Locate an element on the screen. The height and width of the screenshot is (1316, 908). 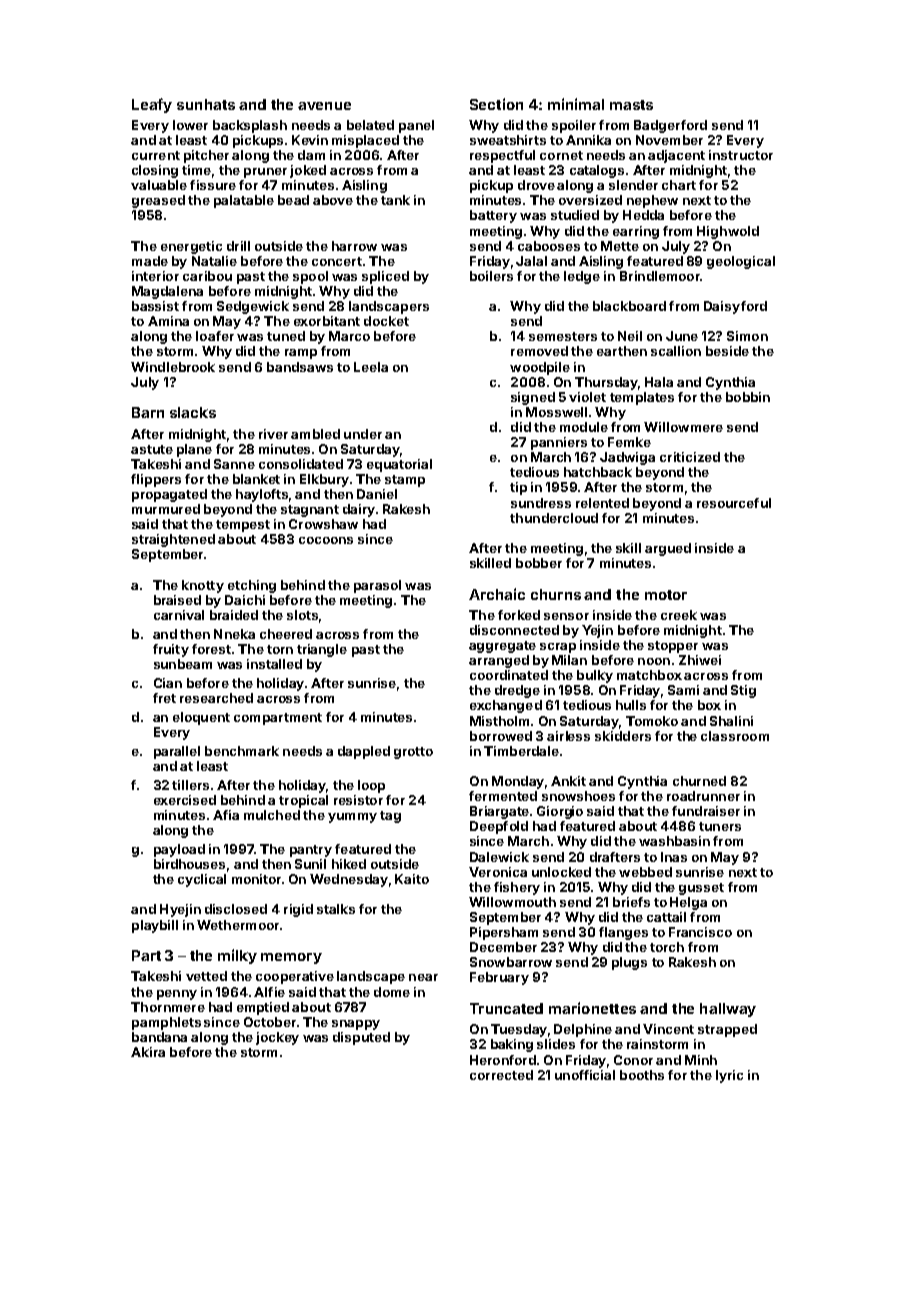
Badgerford is located at coordinates (670, 126).
